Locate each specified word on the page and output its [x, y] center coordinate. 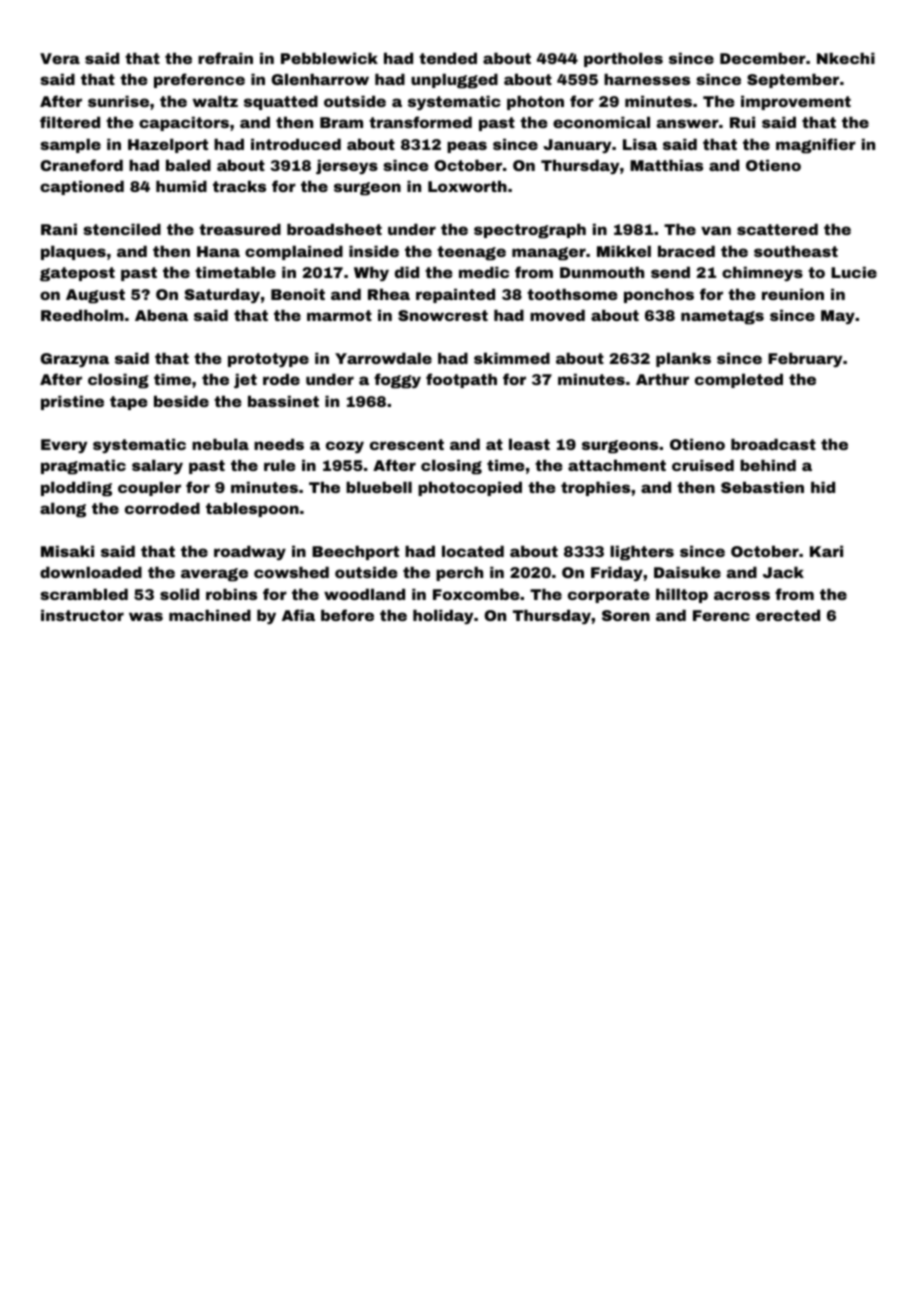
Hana [218, 251]
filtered [70, 122]
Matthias [666, 165]
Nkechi [846, 58]
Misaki [67, 551]
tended [448, 58]
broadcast [773, 444]
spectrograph [530, 231]
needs [279, 444]
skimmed [512, 358]
